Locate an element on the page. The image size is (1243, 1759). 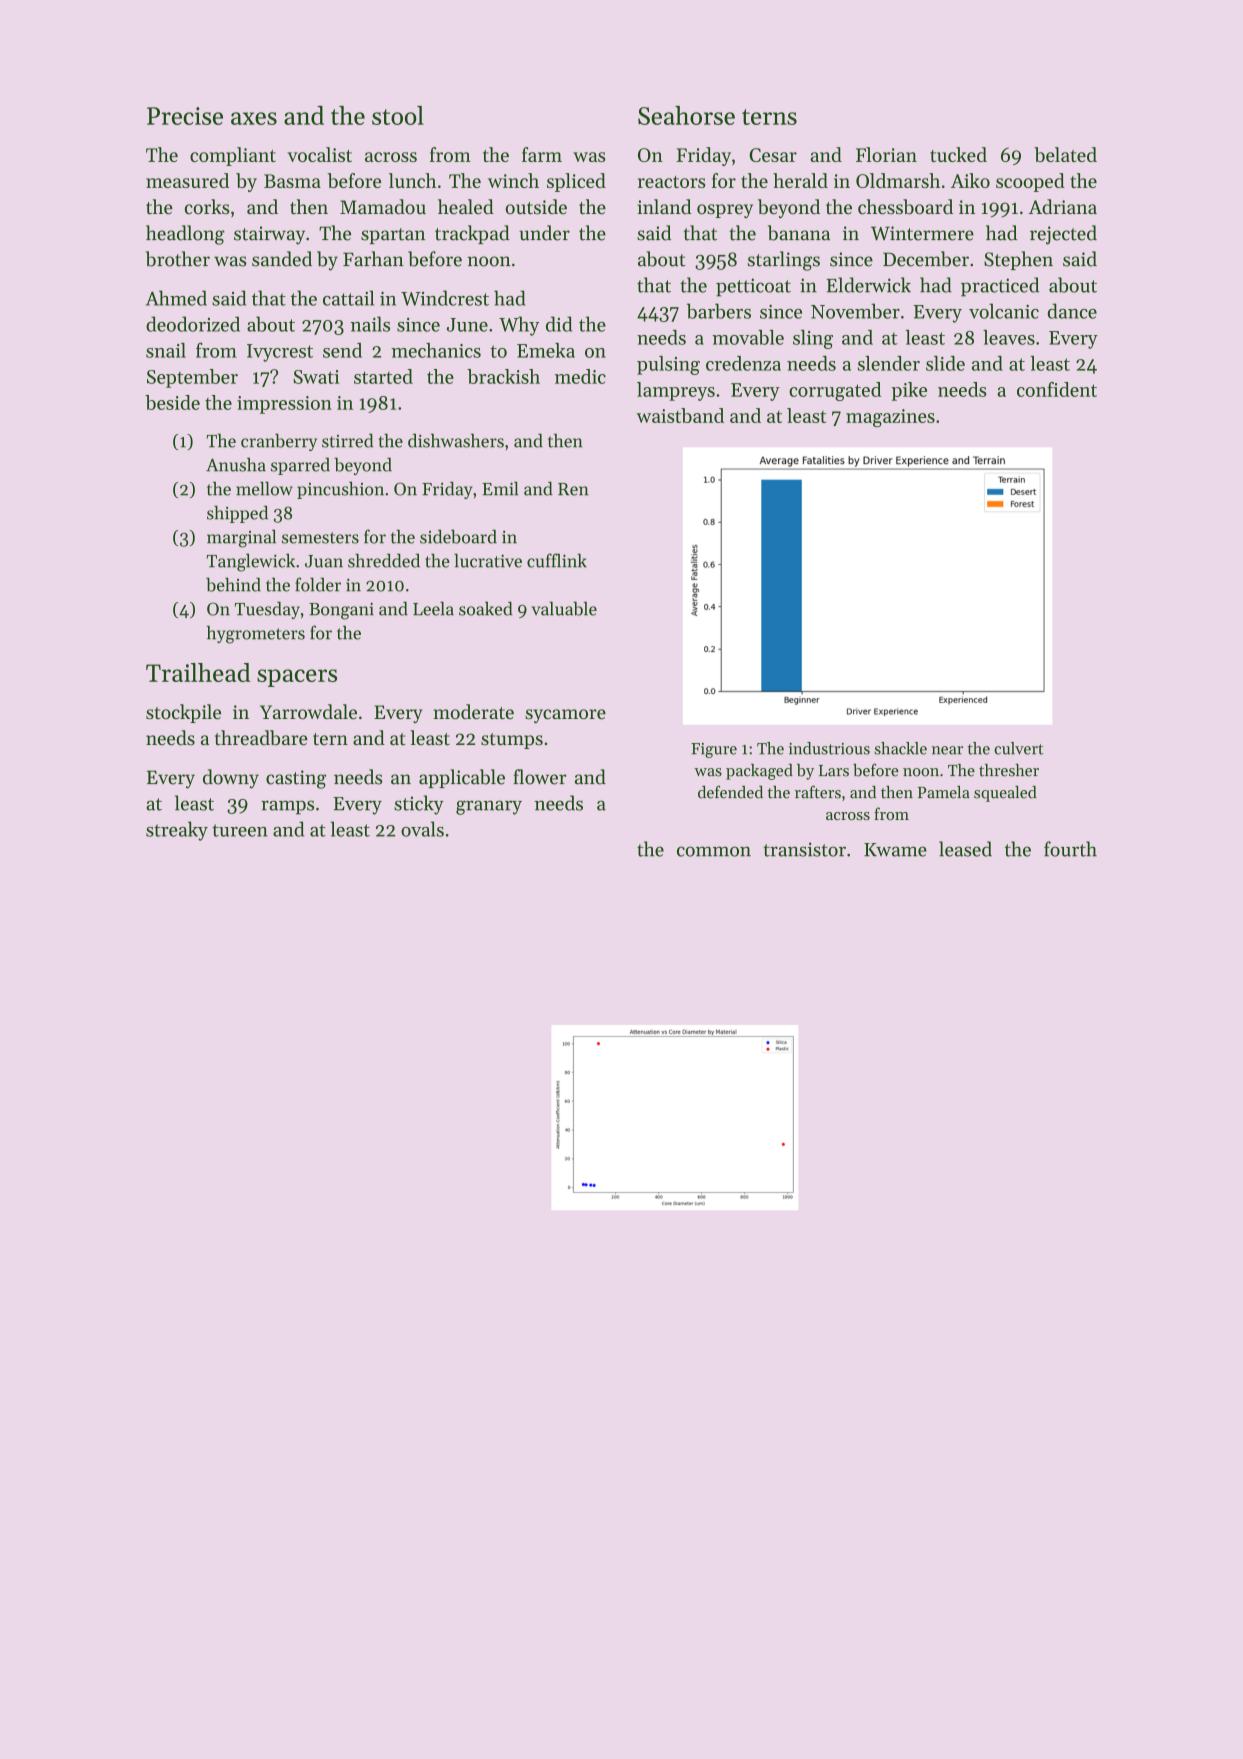
dishwashers is located at coordinates (456, 440).
